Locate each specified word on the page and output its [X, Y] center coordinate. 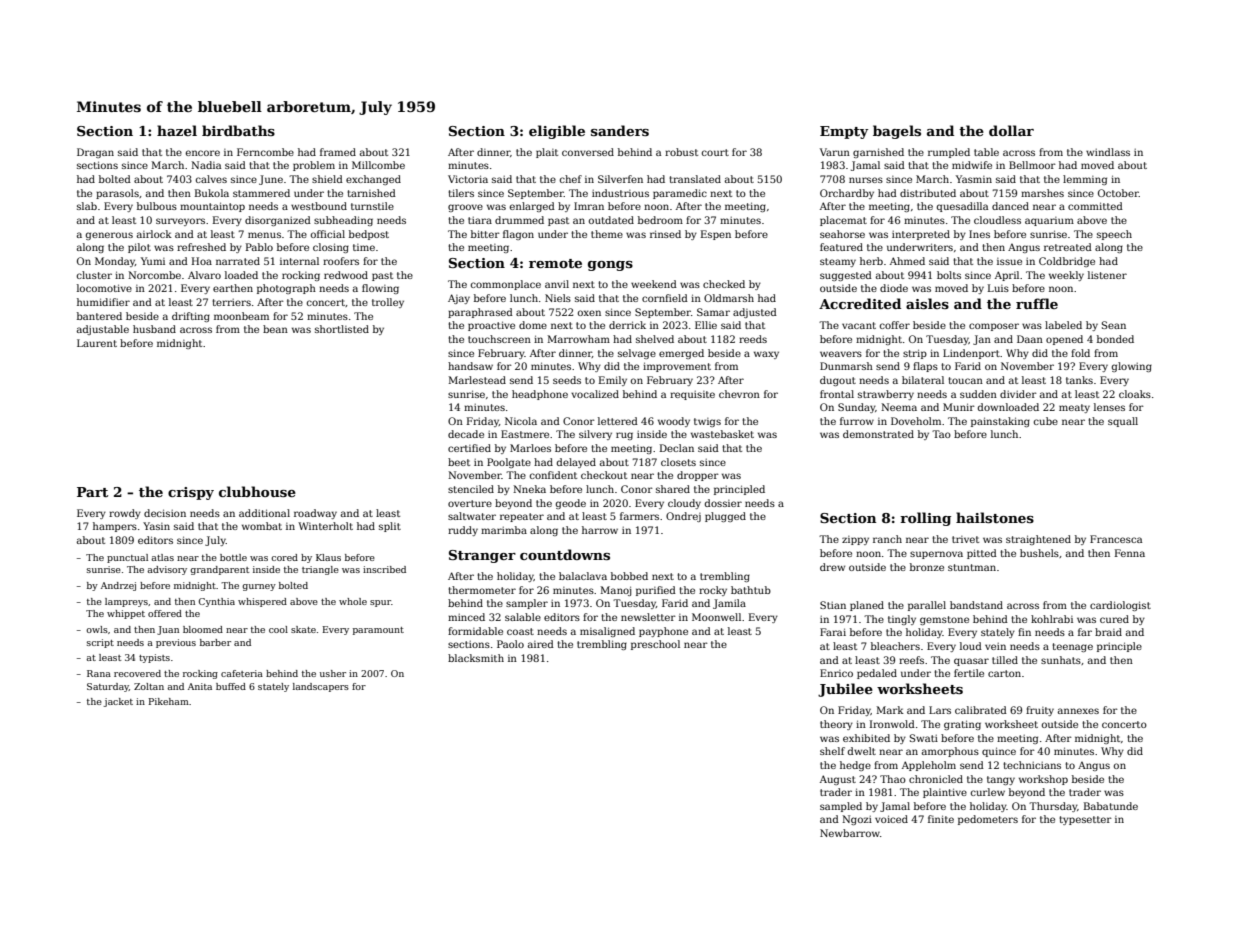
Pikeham [169, 701]
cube [1046, 421]
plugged [725, 517]
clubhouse [257, 491]
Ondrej [683, 517]
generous [109, 236]
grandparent [219, 570]
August [838, 780]
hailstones [995, 517]
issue [1009, 261]
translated [695, 179]
